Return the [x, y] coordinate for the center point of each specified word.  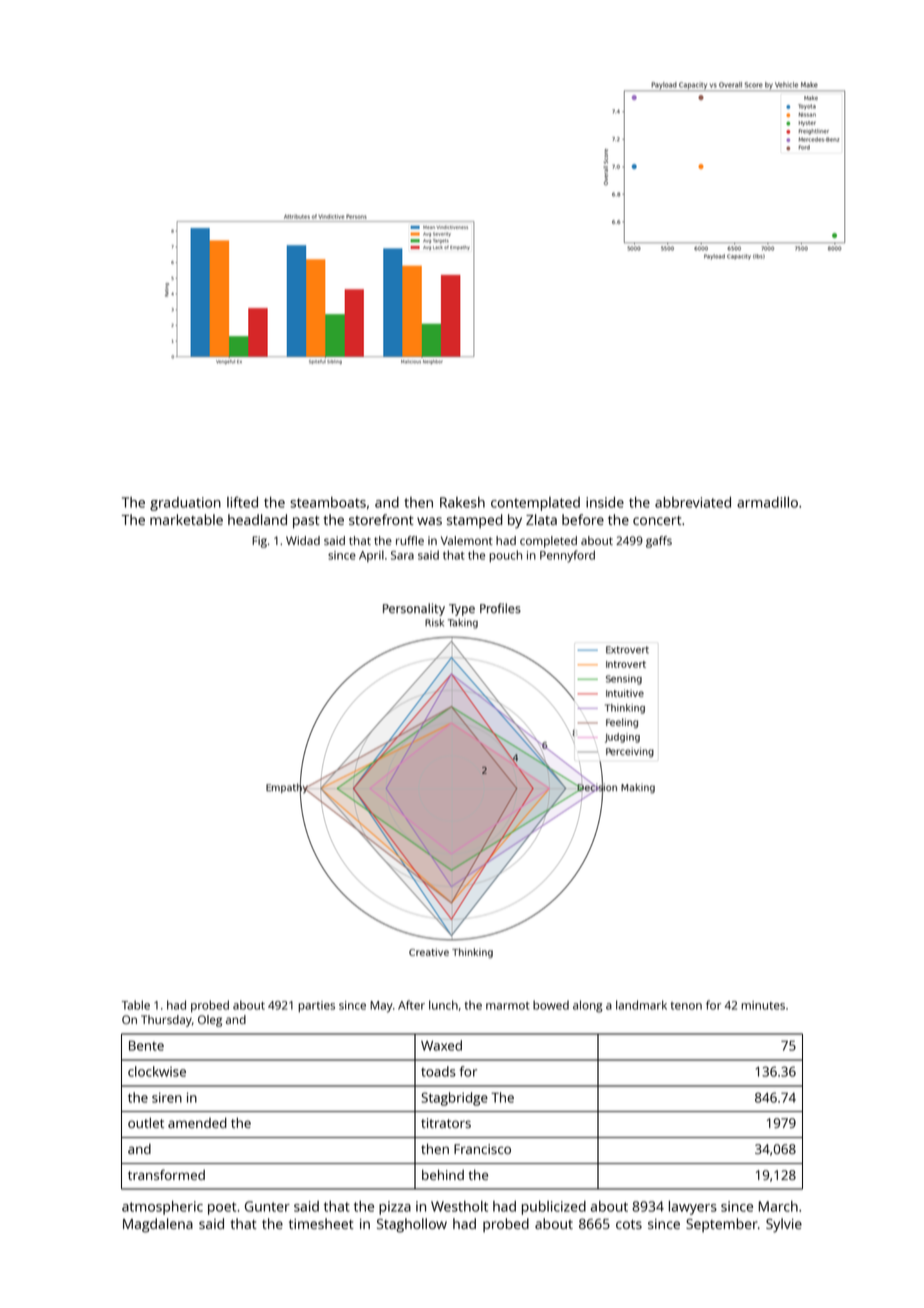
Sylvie [784, 1225]
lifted [242, 502]
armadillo [767, 502]
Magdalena [158, 1225]
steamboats [328, 502]
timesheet [321, 1223]
